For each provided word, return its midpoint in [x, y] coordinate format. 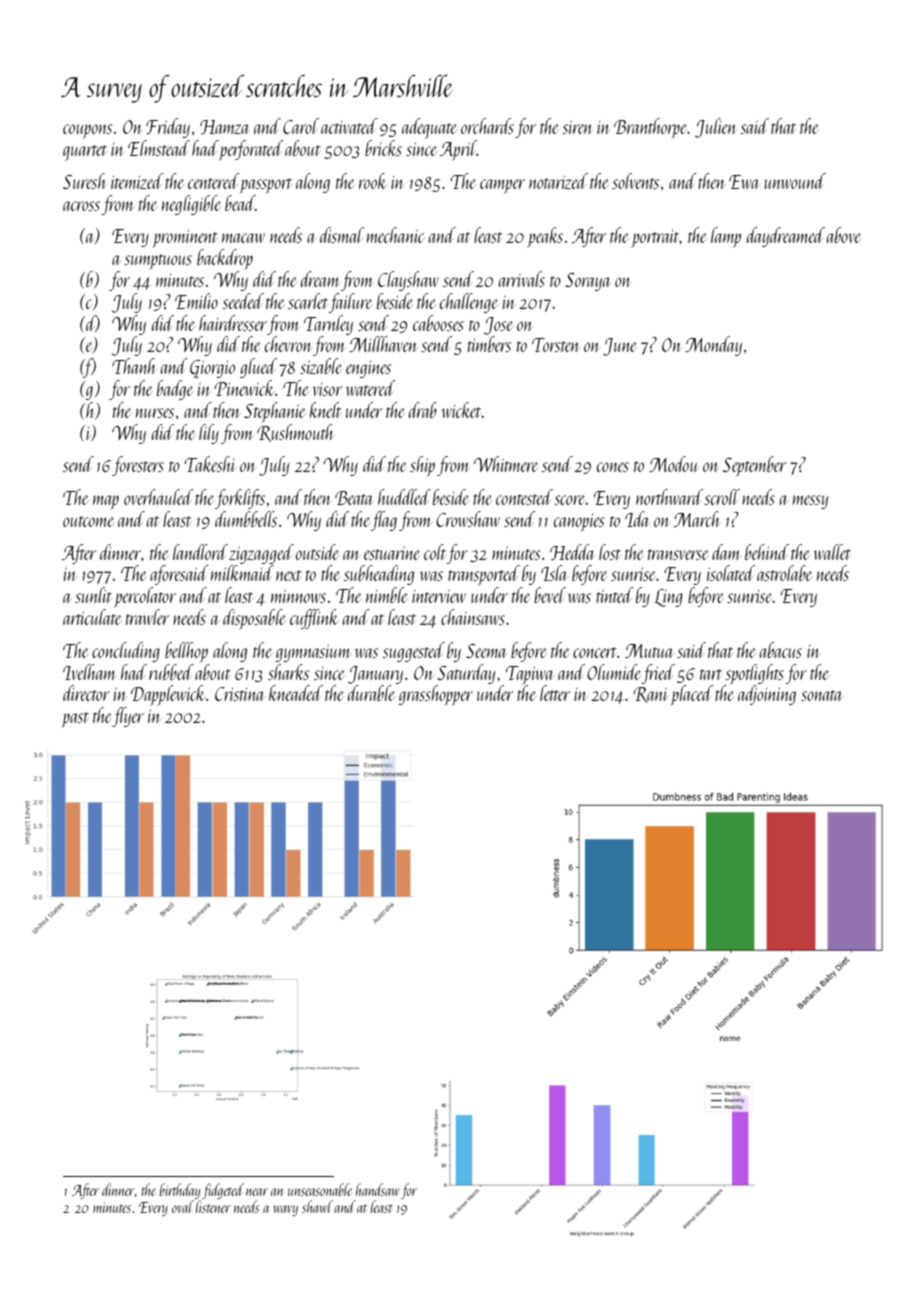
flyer [128, 717]
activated [349, 126]
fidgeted [223, 1191]
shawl [317, 1206]
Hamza [224, 127]
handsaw [378, 1189]
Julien [715, 128]
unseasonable [320, 1189]
